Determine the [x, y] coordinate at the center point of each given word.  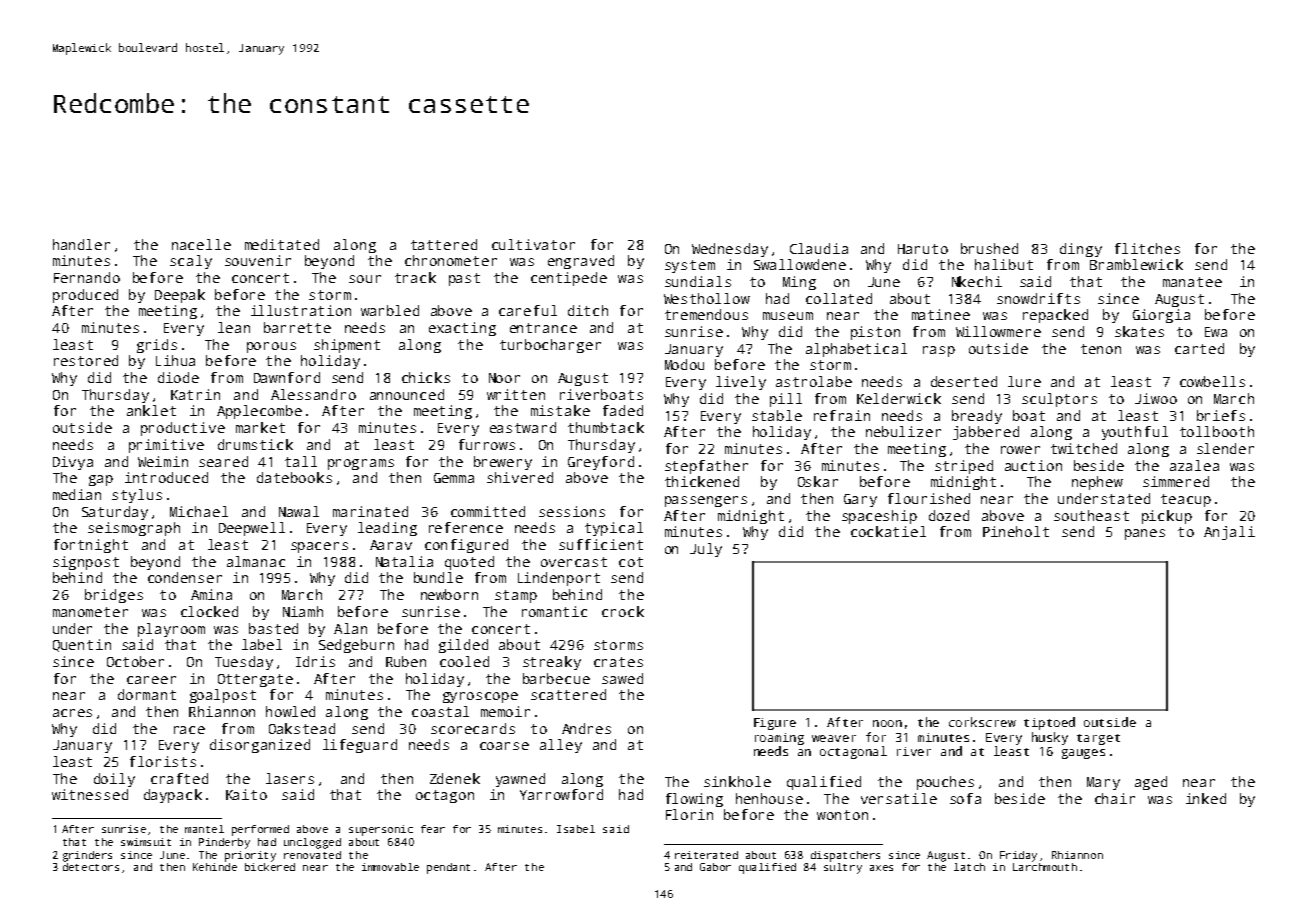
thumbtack [606, 427]
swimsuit [146, 842]
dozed [949, 515]
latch [969, 867]
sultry [843, 868]
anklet [151, 410]
